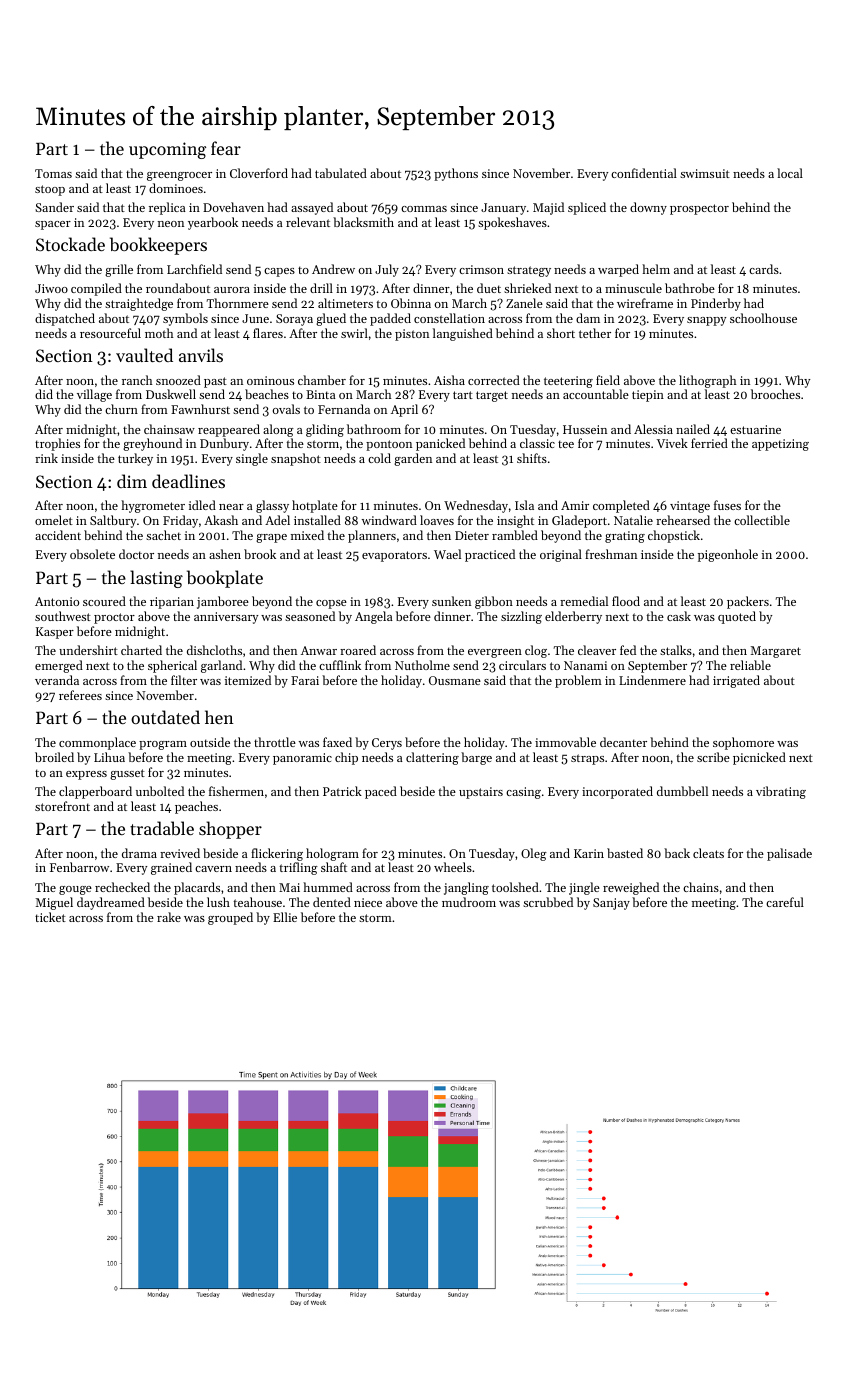 The image size is (849, 1400). What do you see at coordinates (165, 717) in the screenshot?
I see `outdated` at bounding box center [165, 717].
